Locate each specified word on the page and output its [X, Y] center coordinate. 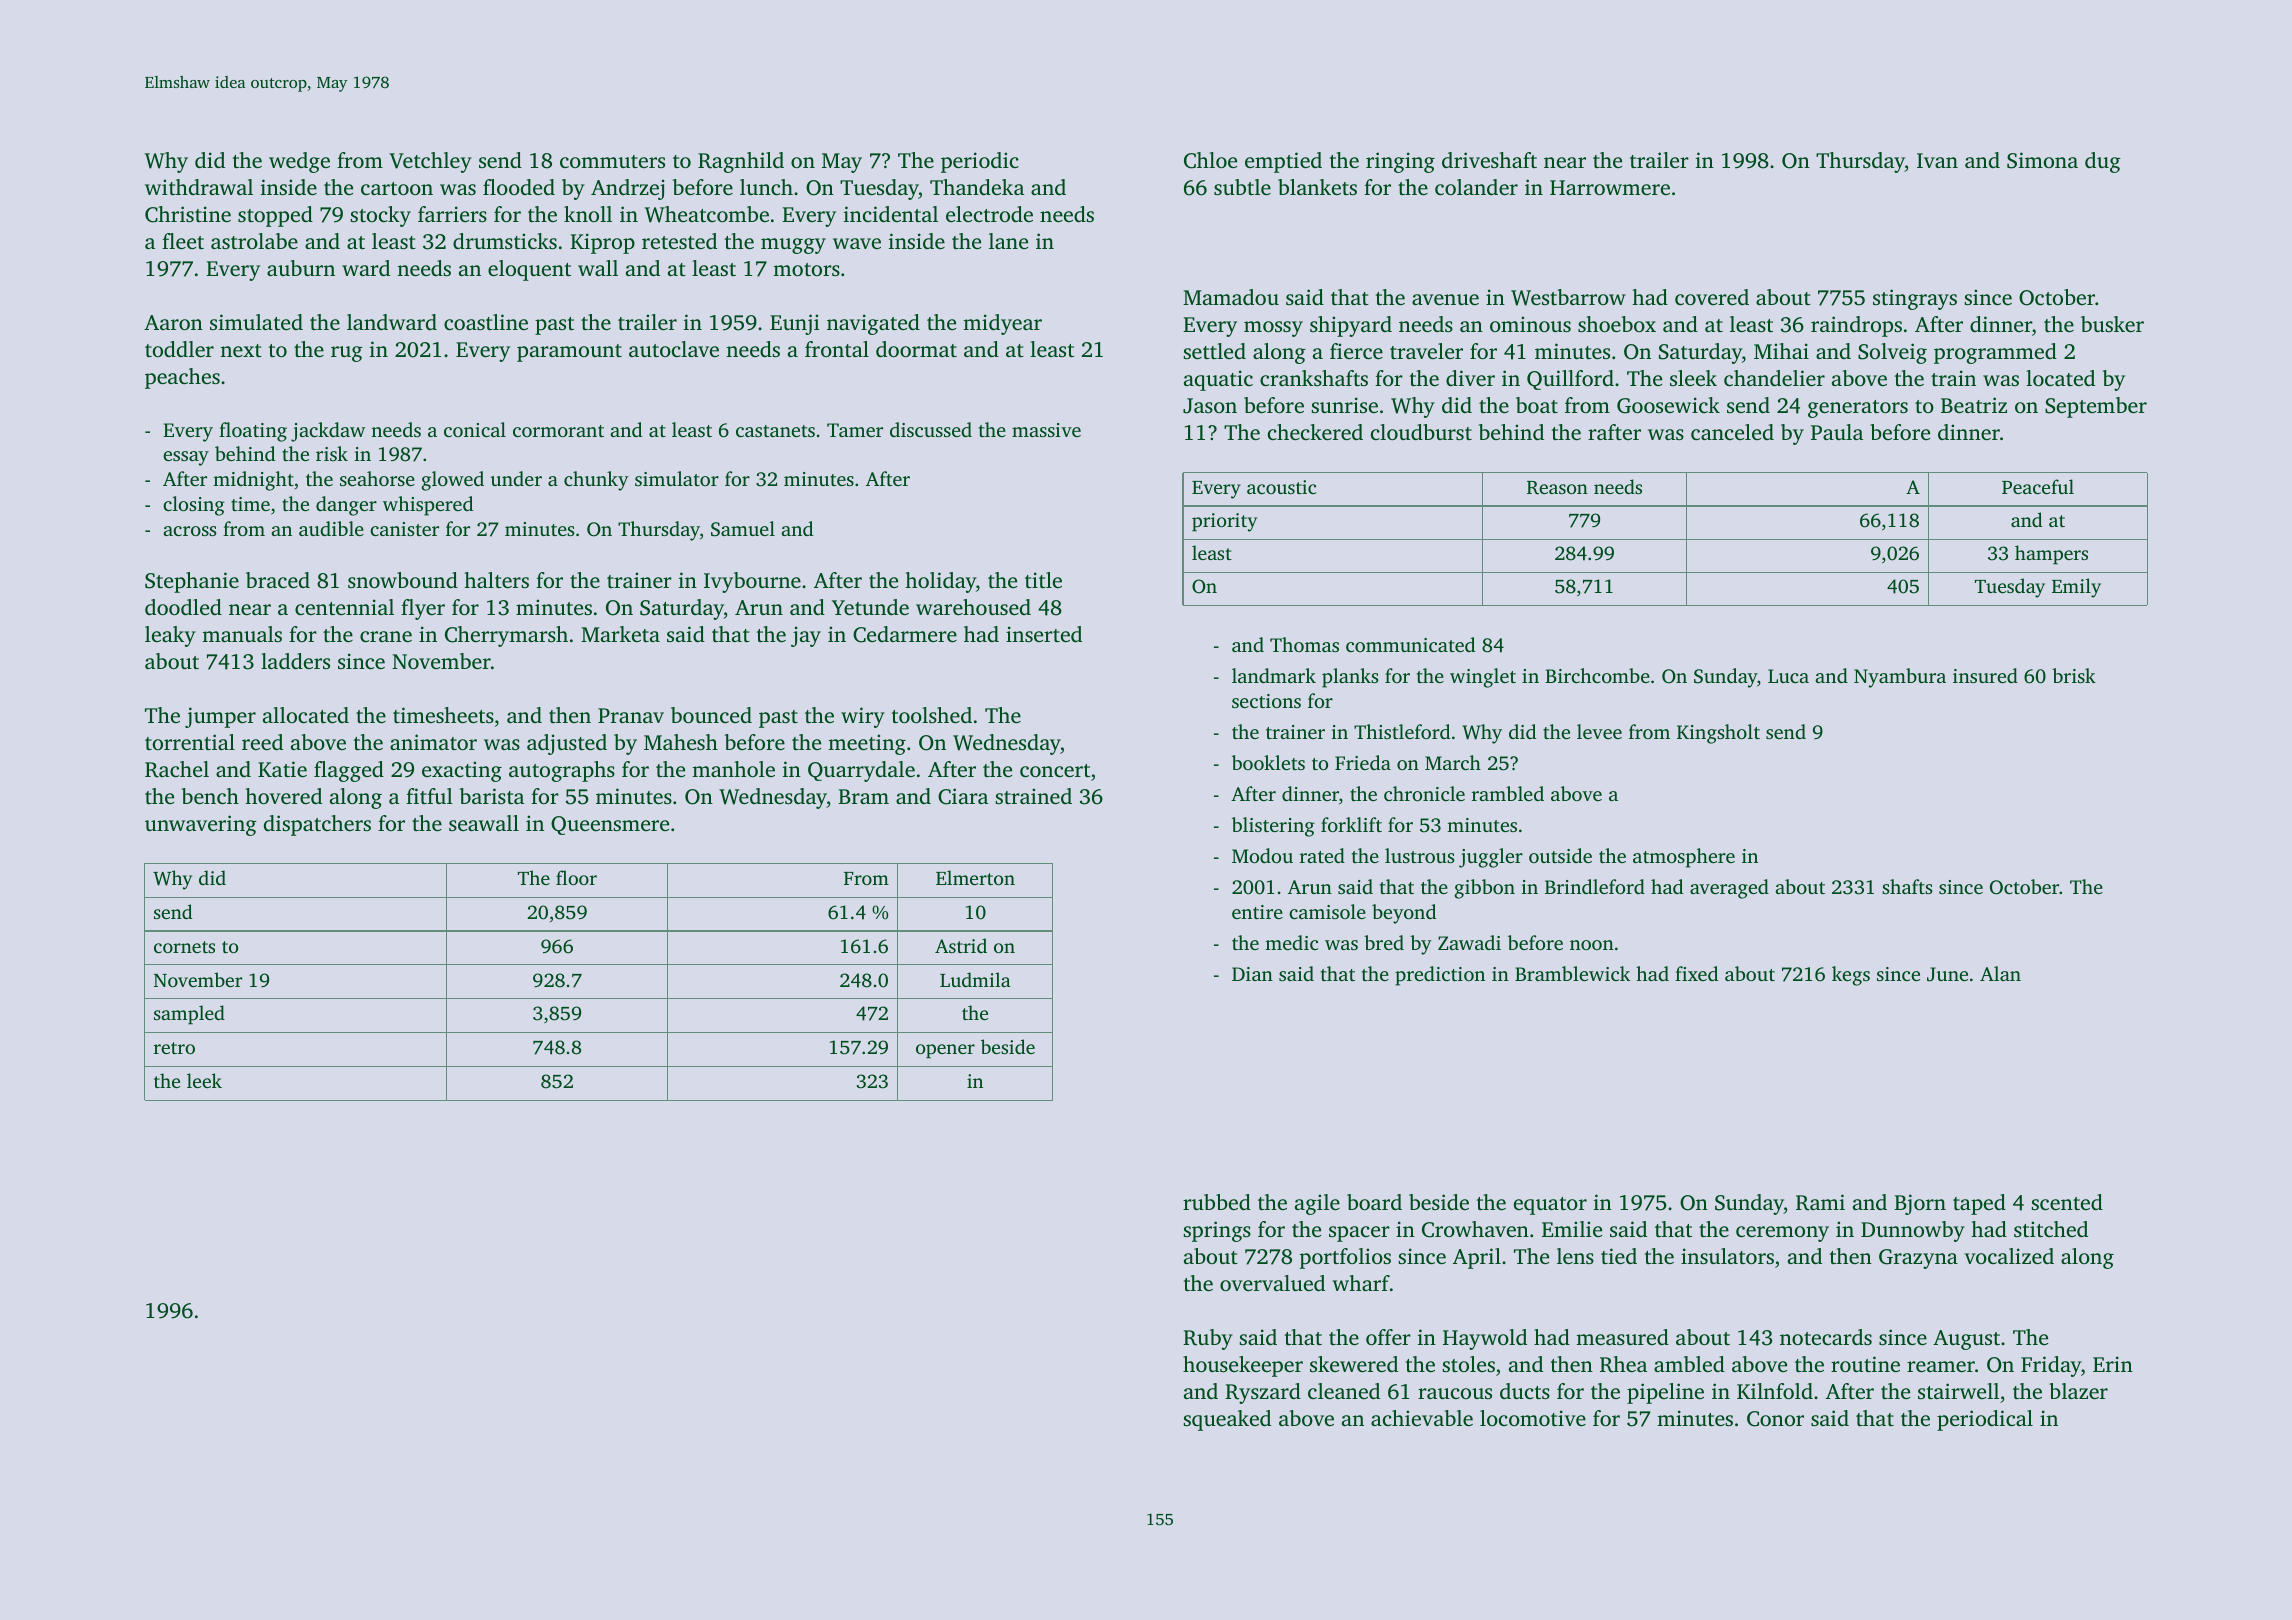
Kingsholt [1718, 734]
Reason [1557, 488]
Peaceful [2038, 486]
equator [1550, 1206]
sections [1266, 701]
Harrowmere [1610, 187]
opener [945, 1051]
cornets [184, 947]
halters [497, 580]
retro [174, 1048]
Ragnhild [741, 162]
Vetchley [430, 162]
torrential [190, 742]
